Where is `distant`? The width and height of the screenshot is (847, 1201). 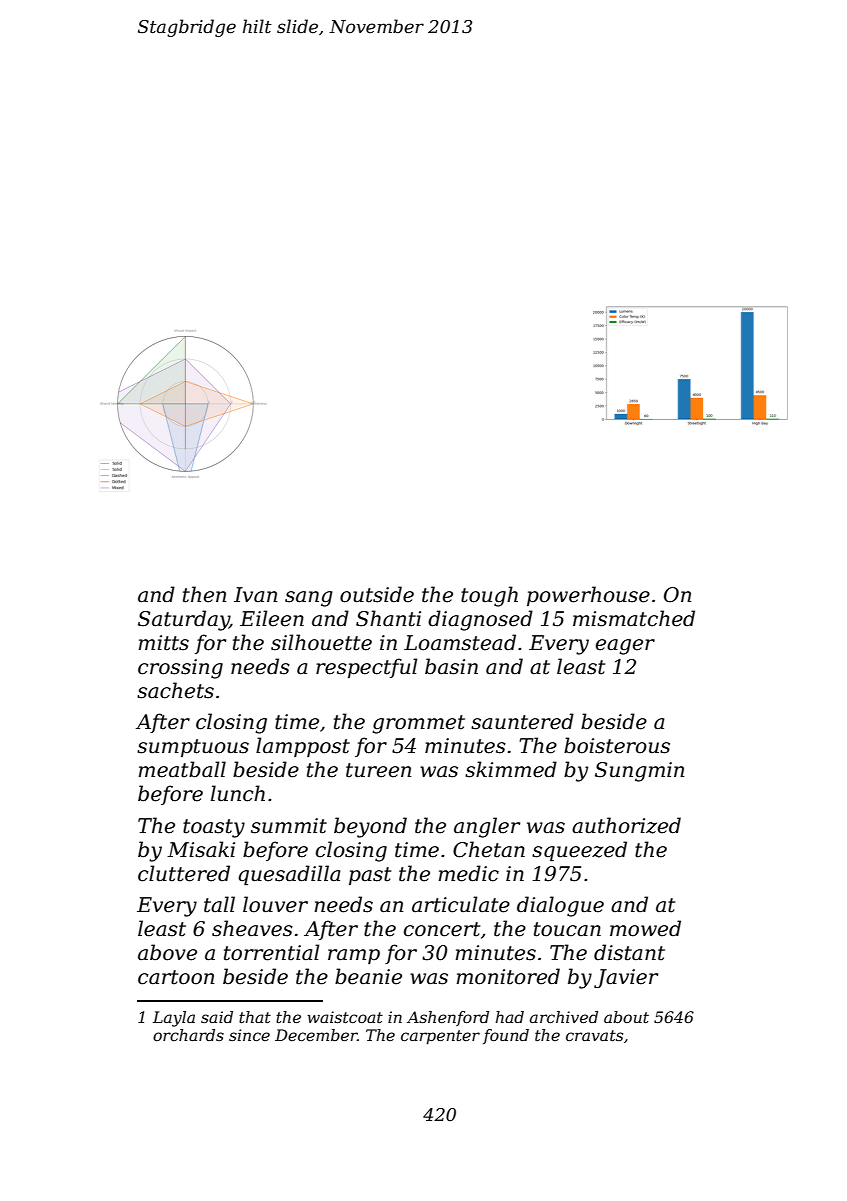 distant is located at coordinates (629, 952).
